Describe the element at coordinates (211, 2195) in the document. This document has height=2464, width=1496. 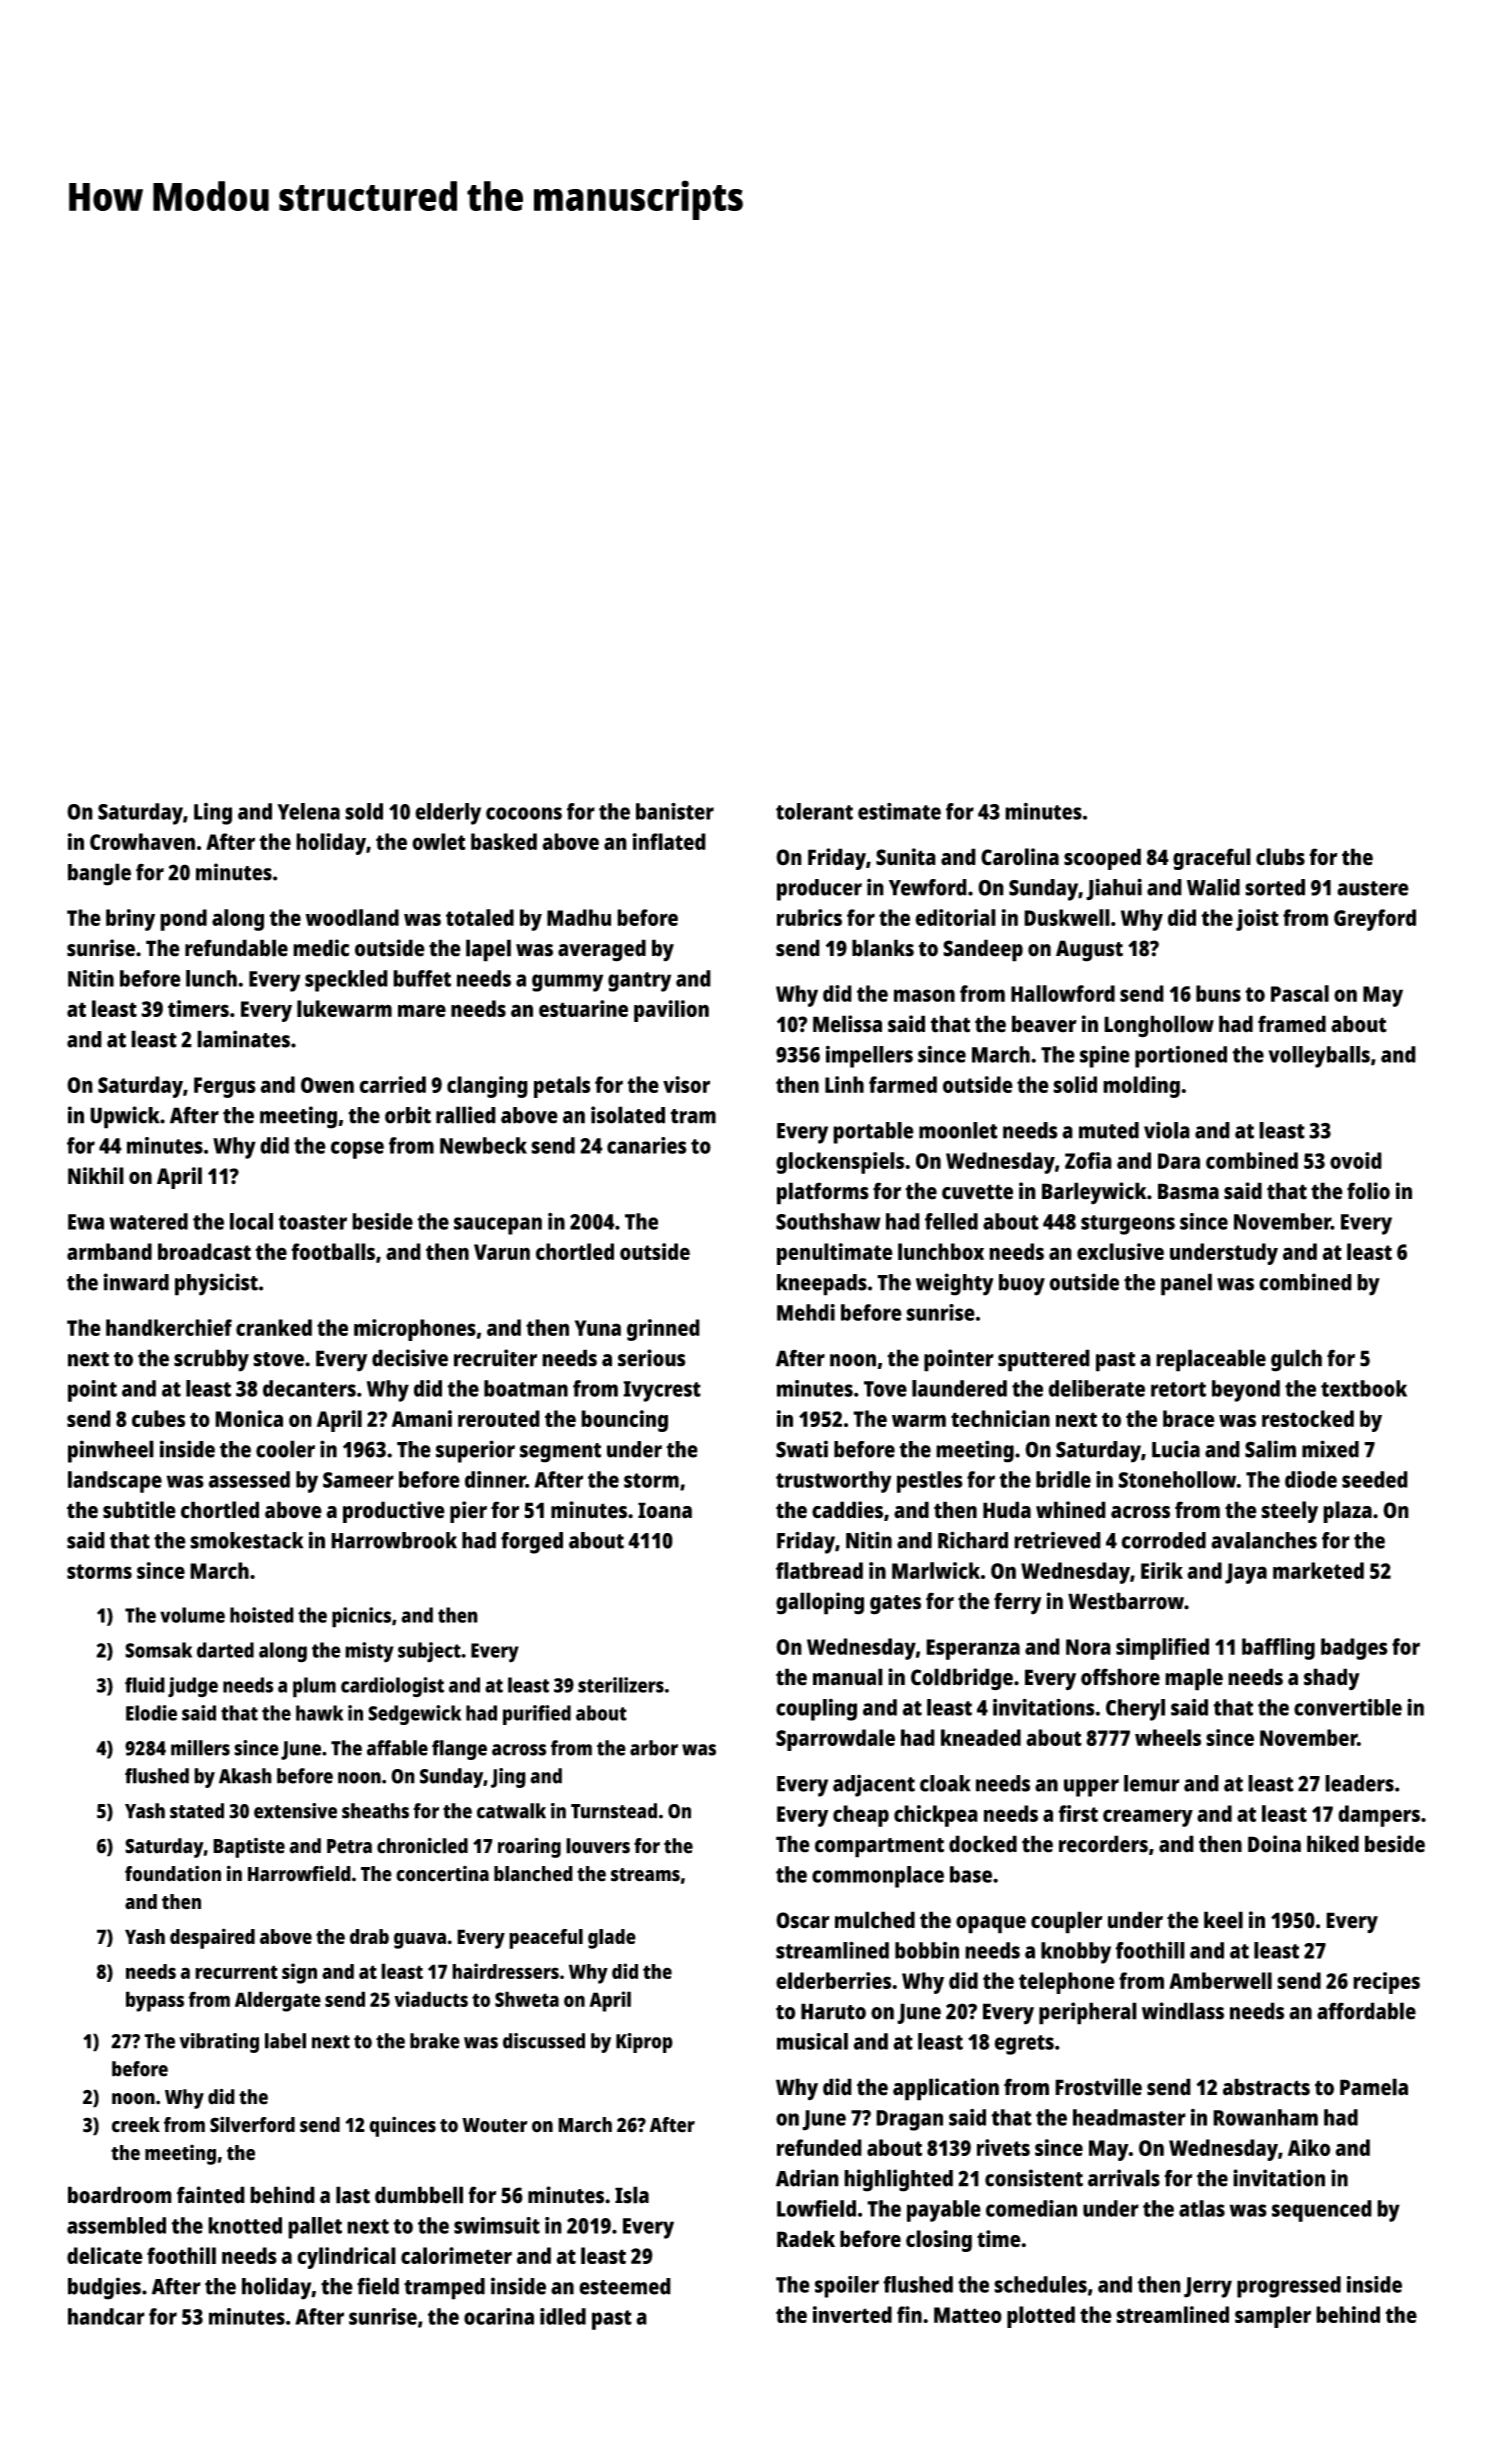
I see `fainted` at that location.
